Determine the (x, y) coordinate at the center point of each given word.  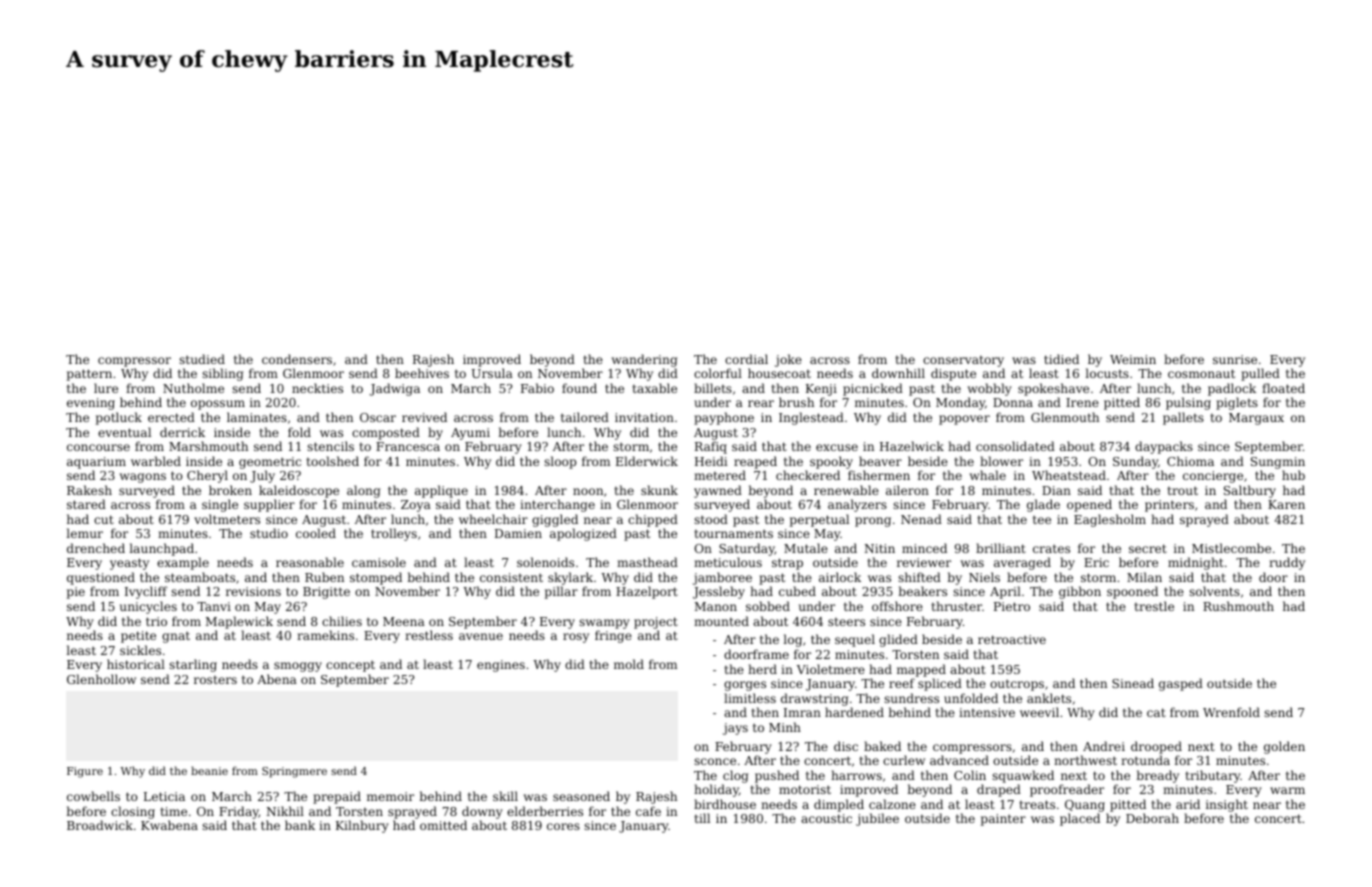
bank (300, 825)
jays (735, 729)
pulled (1260, 374)
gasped (1181, 684)
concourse (98, 447)
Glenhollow (101, 679)
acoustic (826, 818)
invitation (644, 417)
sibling (222, 374)
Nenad (921, 519)
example (183, 563)
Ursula (492, 373)
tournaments (733, 533)
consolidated (1015, 446)
